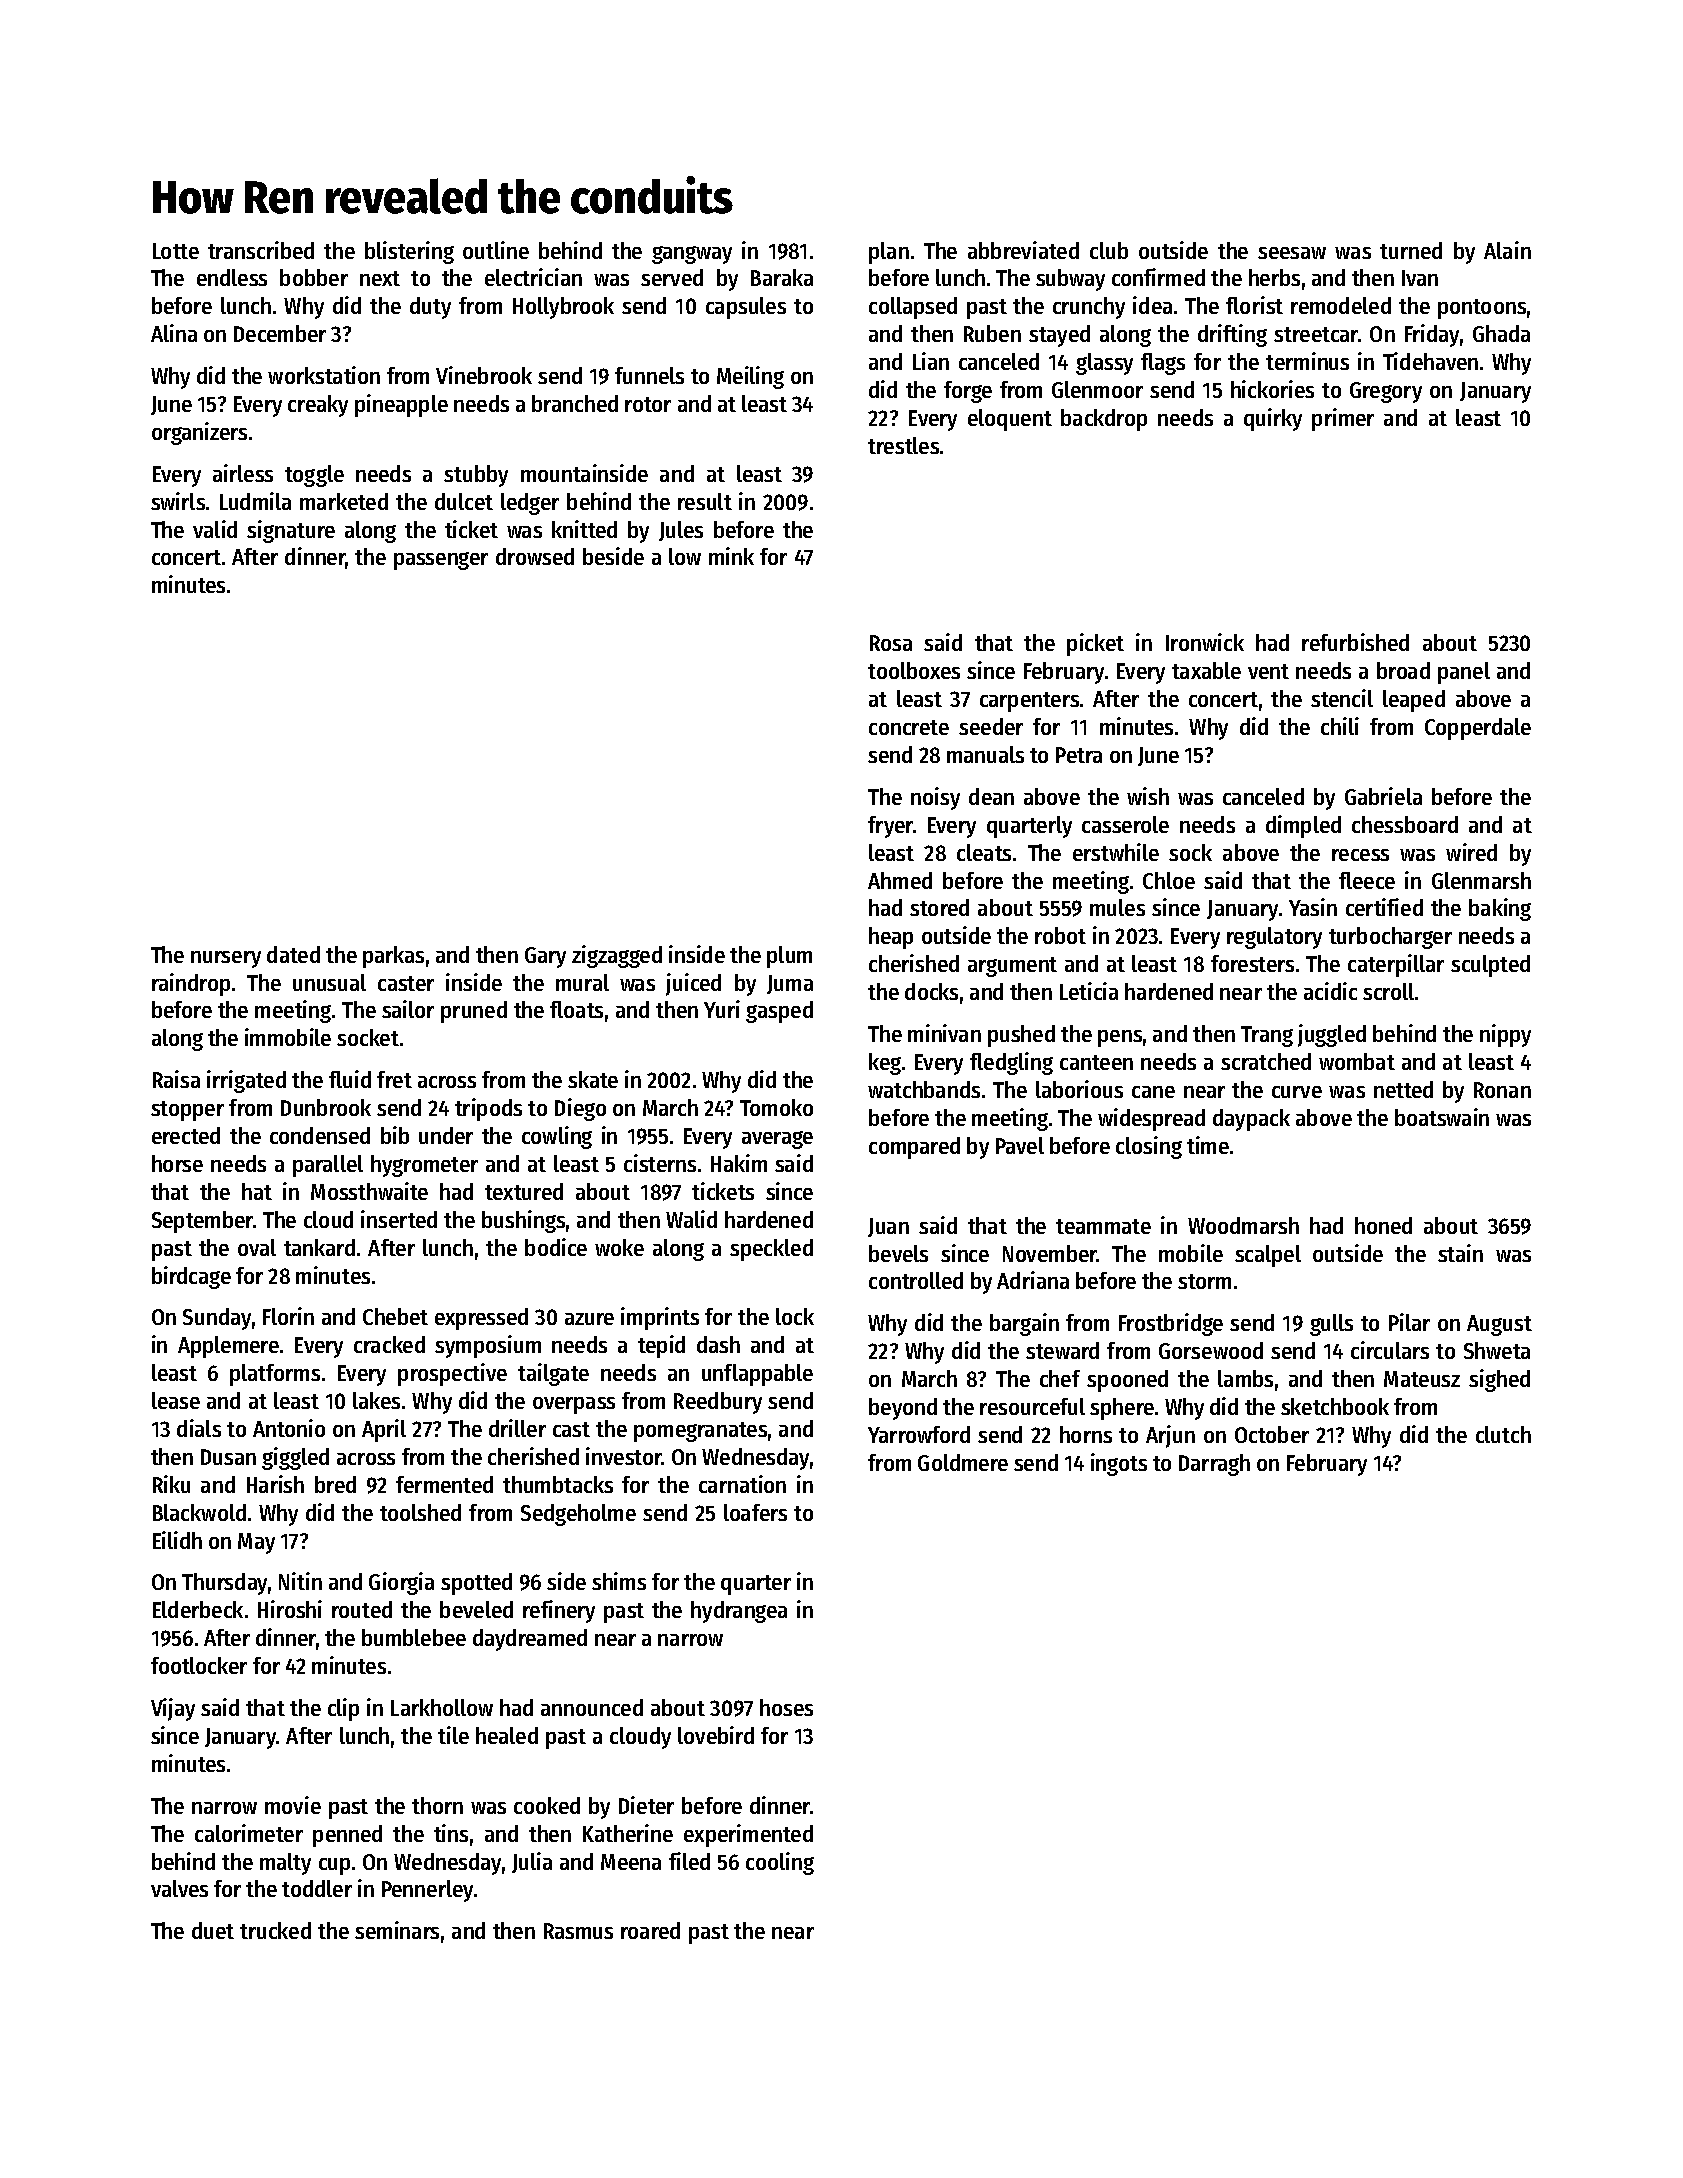  What do you see at coordinates (624, 1456) in the page?
I see `investor` at bounding box center [624, 1456].
